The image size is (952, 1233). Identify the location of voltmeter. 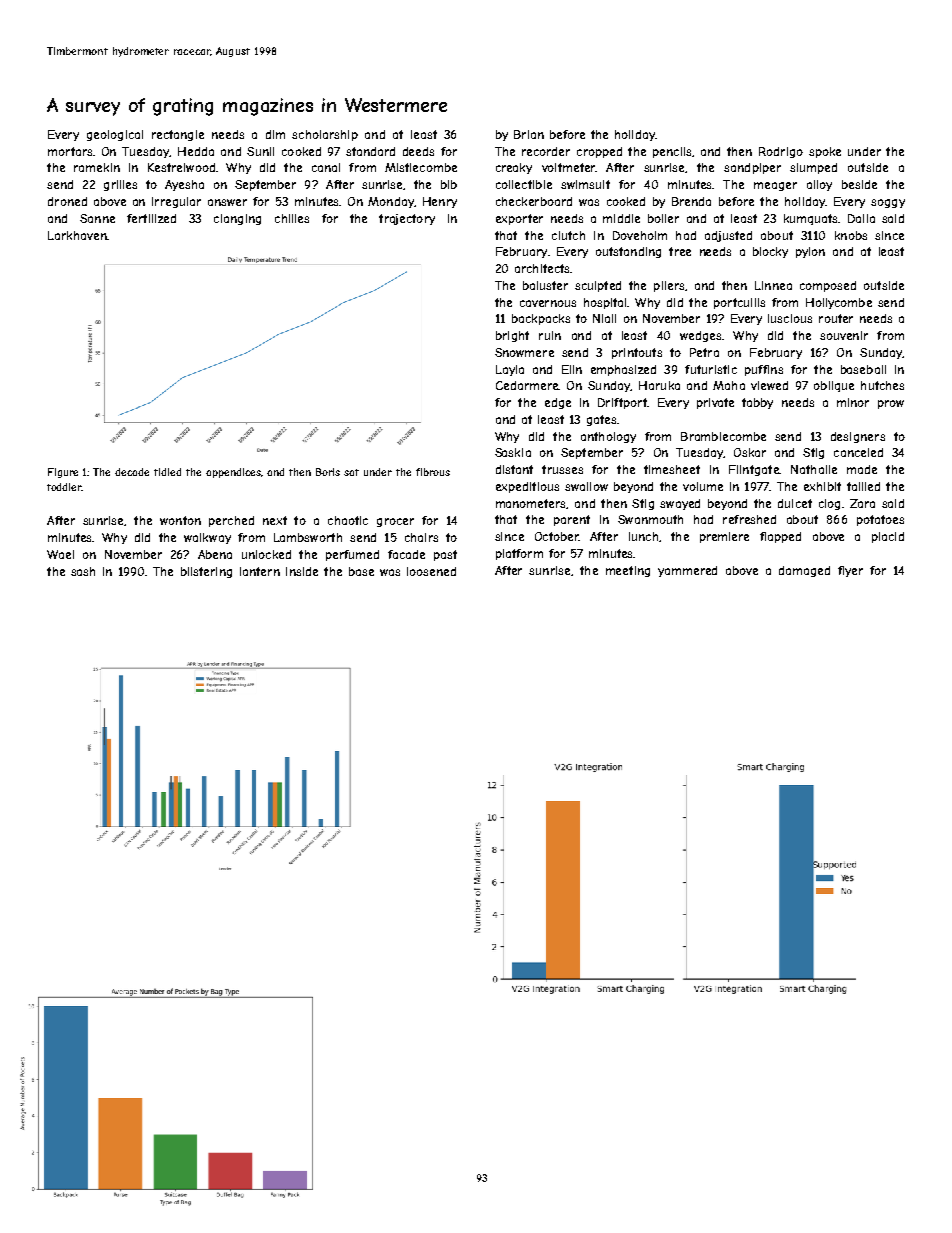
(568, 167).
